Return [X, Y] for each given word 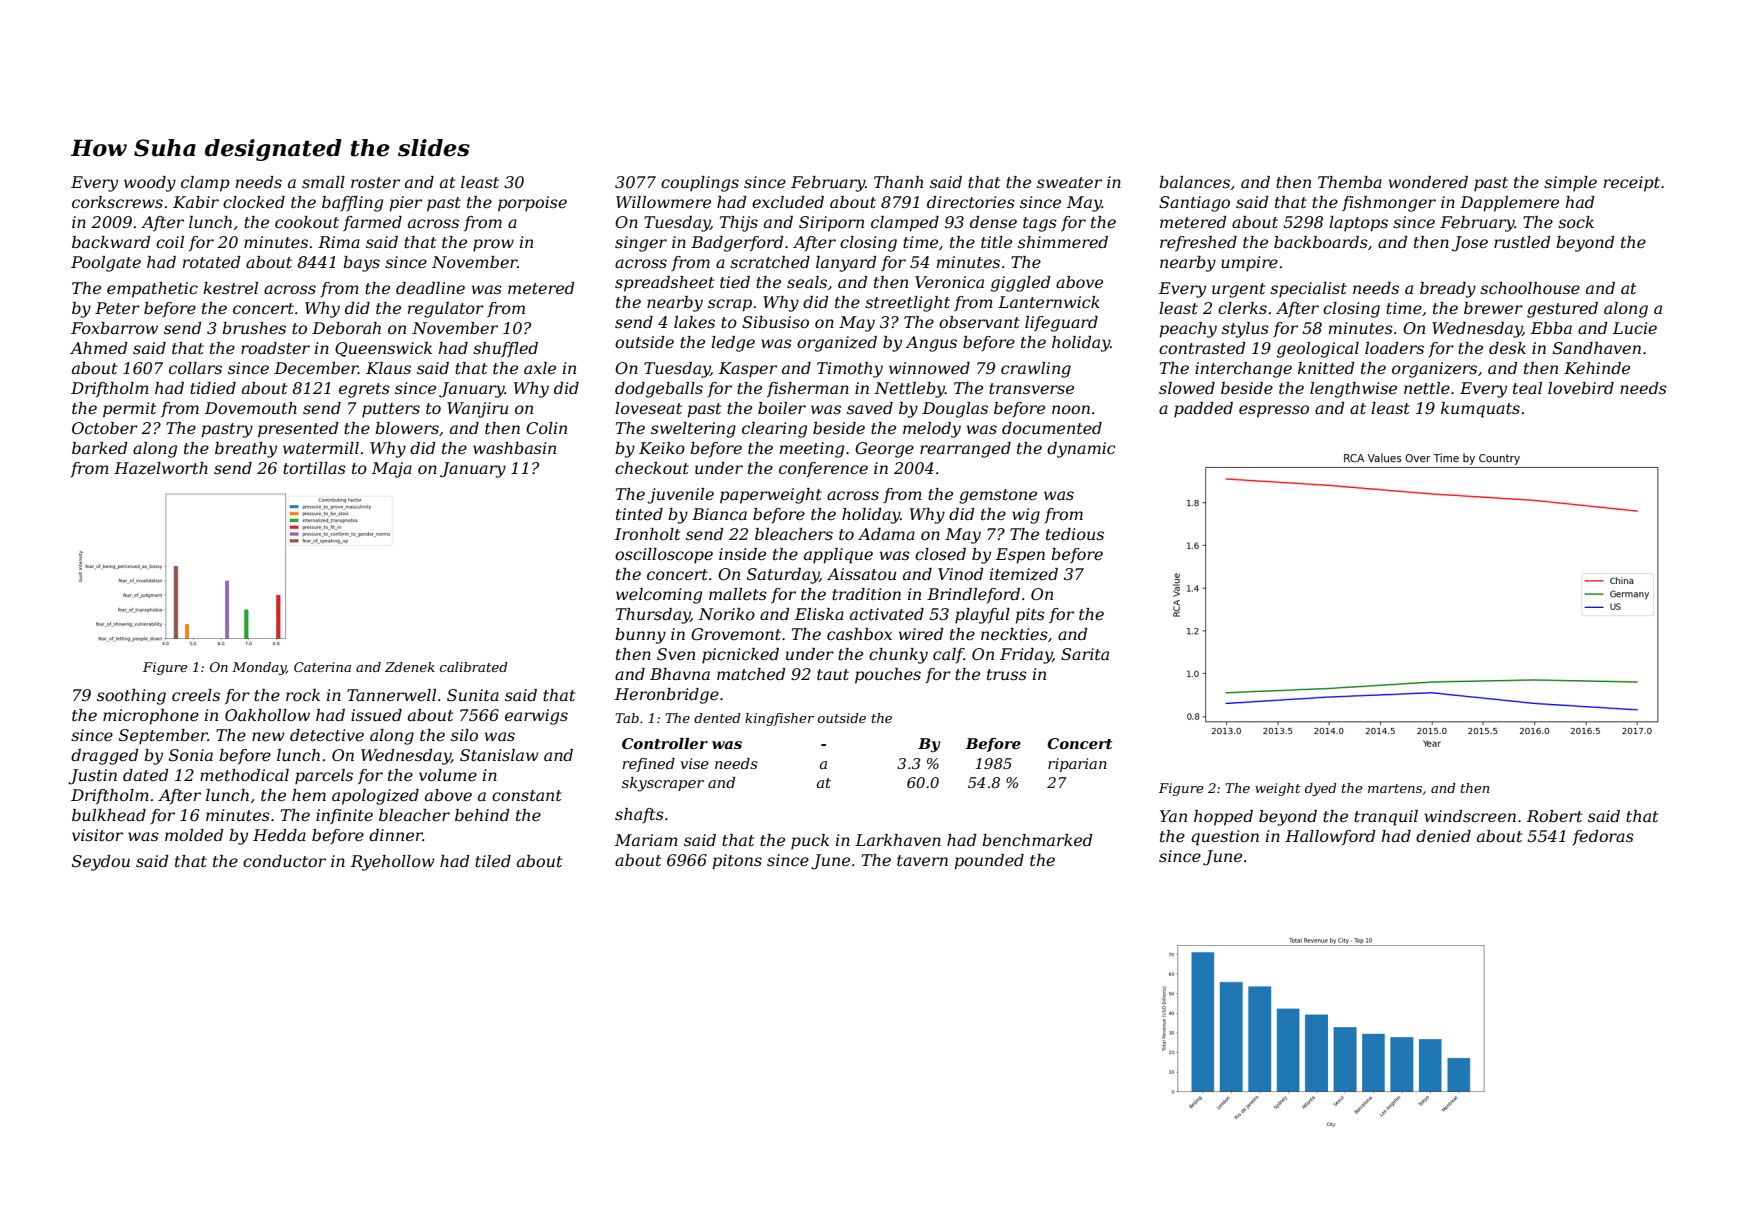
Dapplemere [1509, 204]
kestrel [230, 288]
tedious [1075, 534]
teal [1527, 388]
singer [641, 244]
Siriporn [831, 224]
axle [540, 368]
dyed [1321, 789]
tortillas [314, 468]
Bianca [719, 514]
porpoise [532, 204]
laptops [1358, 224]
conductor [284, 861]
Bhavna [680, 674]
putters [391, 410]
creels [196, 695]
